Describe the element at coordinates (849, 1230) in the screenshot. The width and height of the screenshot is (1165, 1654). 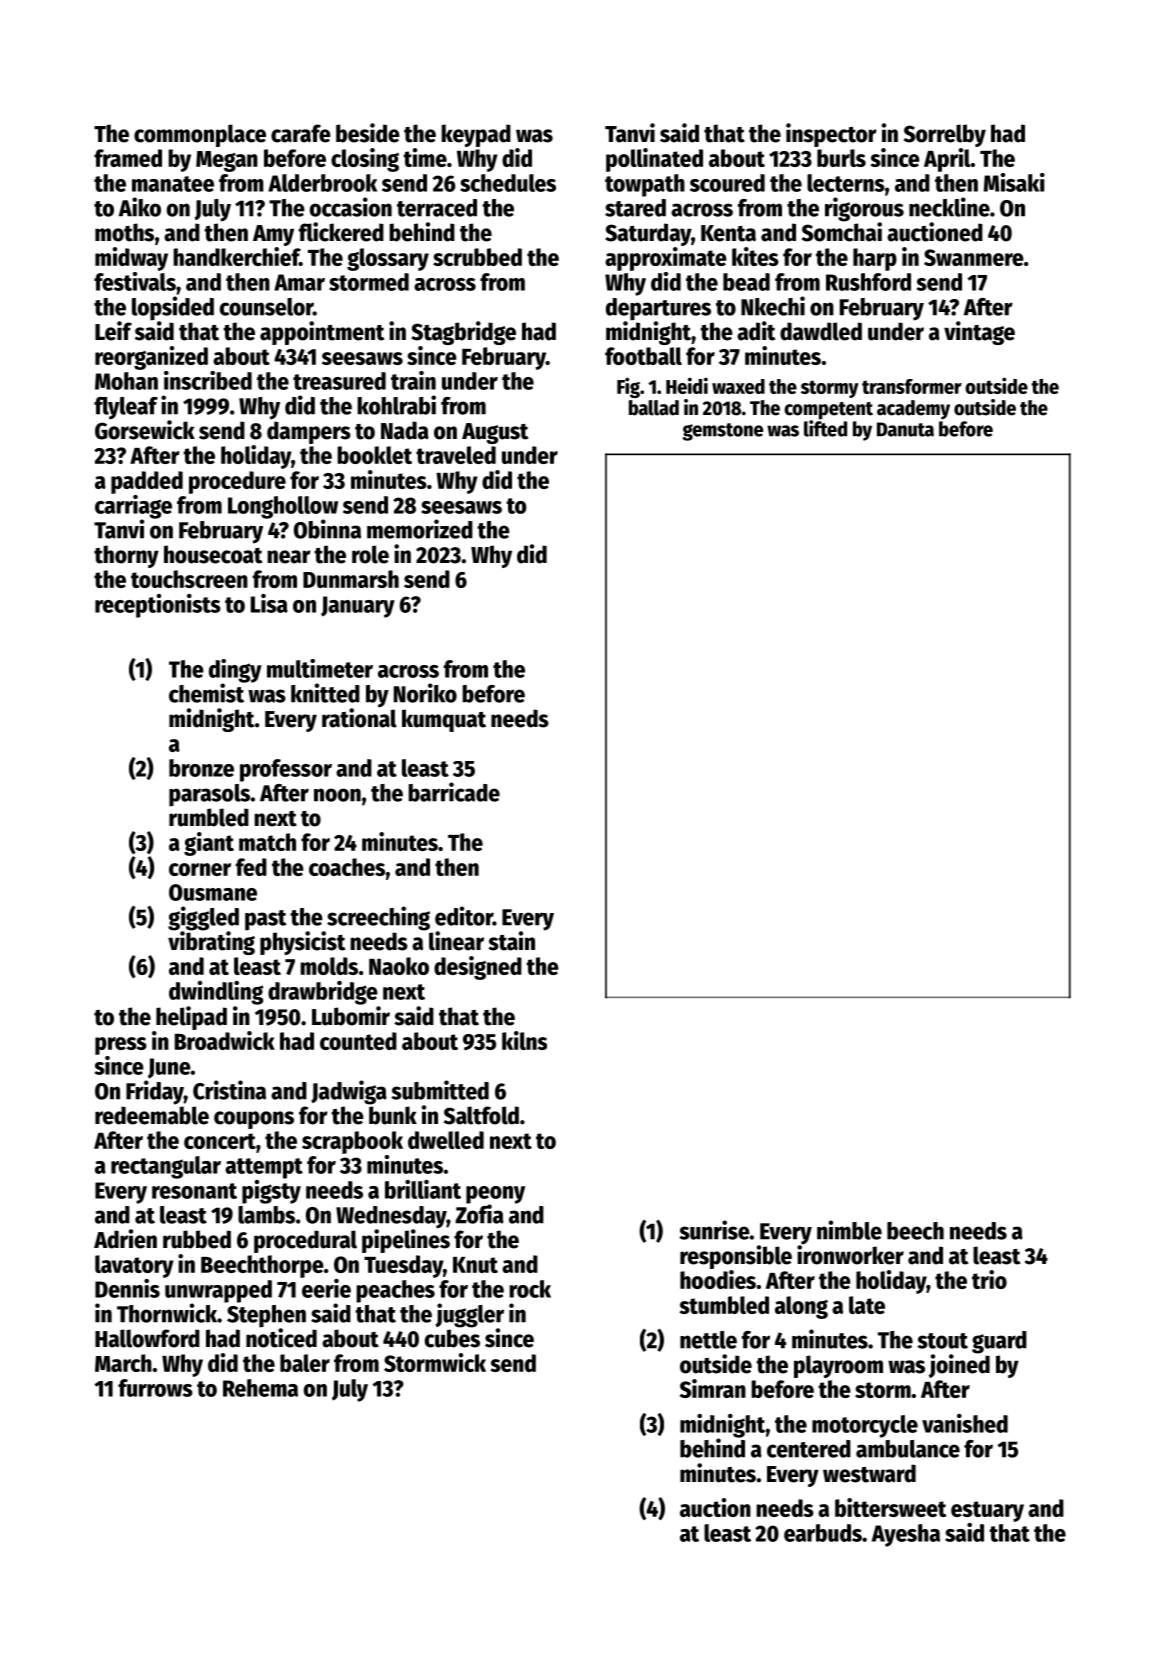
I see `nimble` at that location.
